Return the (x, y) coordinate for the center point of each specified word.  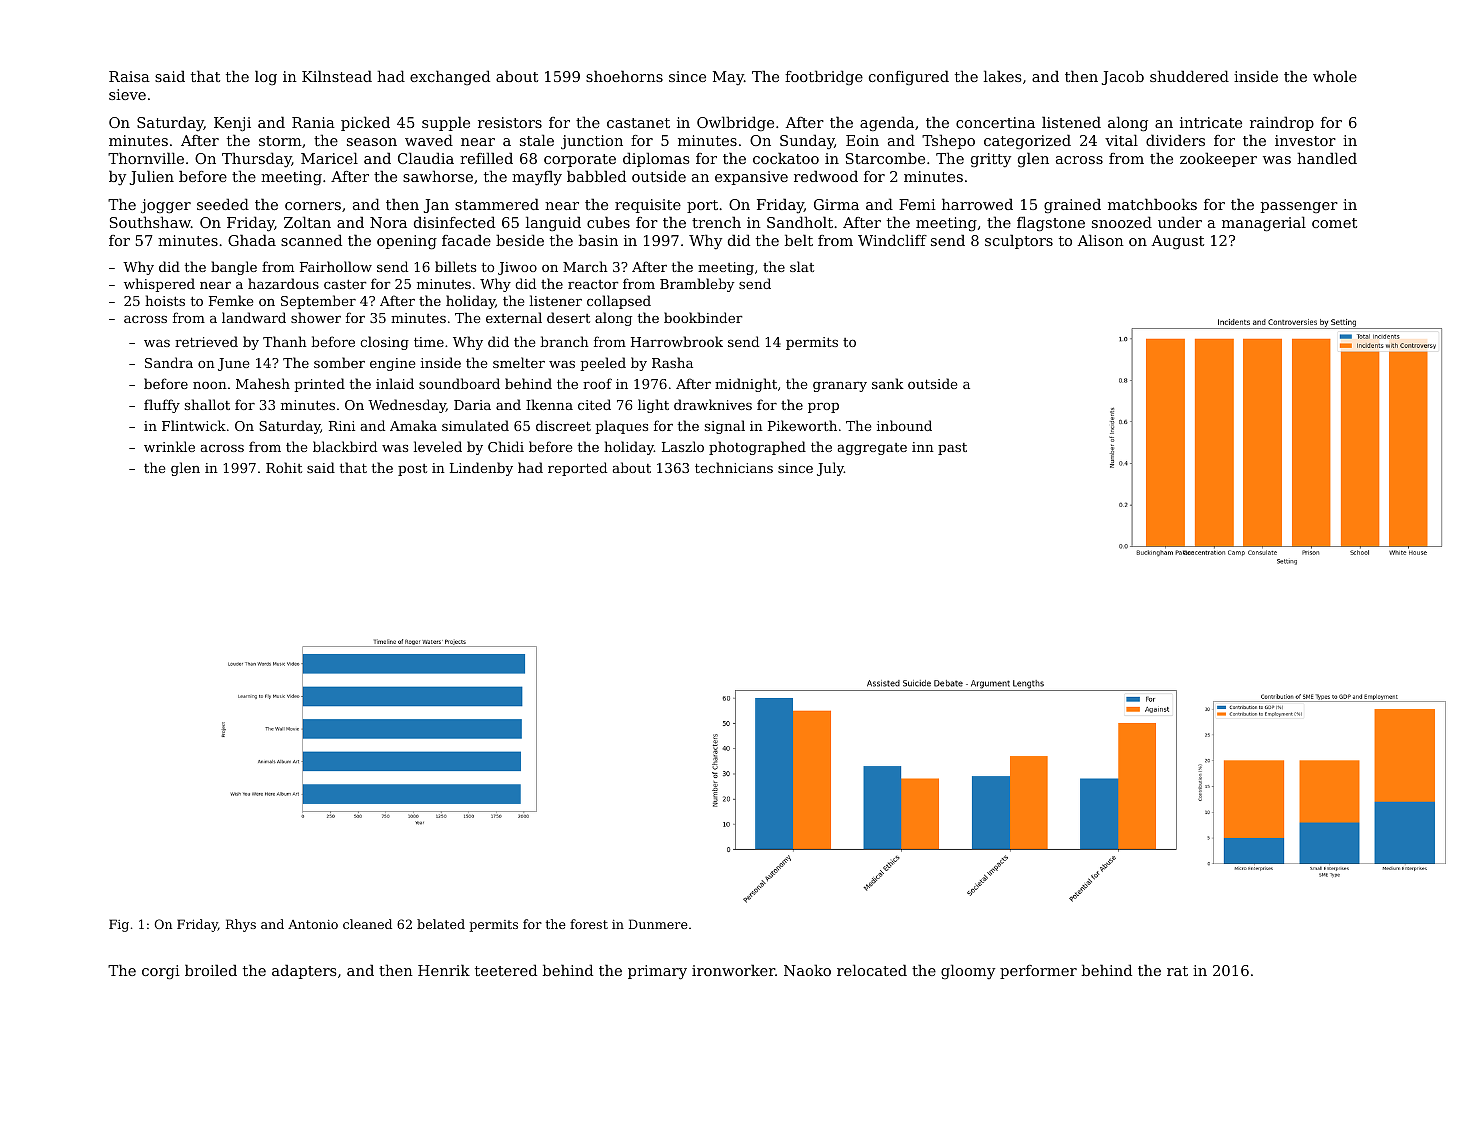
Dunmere (658, 924)
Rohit (284, 467)
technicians (734, 467)
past (952, 449)
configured (909, 77)
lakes (1003, 76)
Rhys (241, 925)
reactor (593, 284)
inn (923, 447)
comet (1334, 223)
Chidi (506, 446)
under (1180, 222)
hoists (165, 300)
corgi (161, 972)
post (412, 470)
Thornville (146, 158)
